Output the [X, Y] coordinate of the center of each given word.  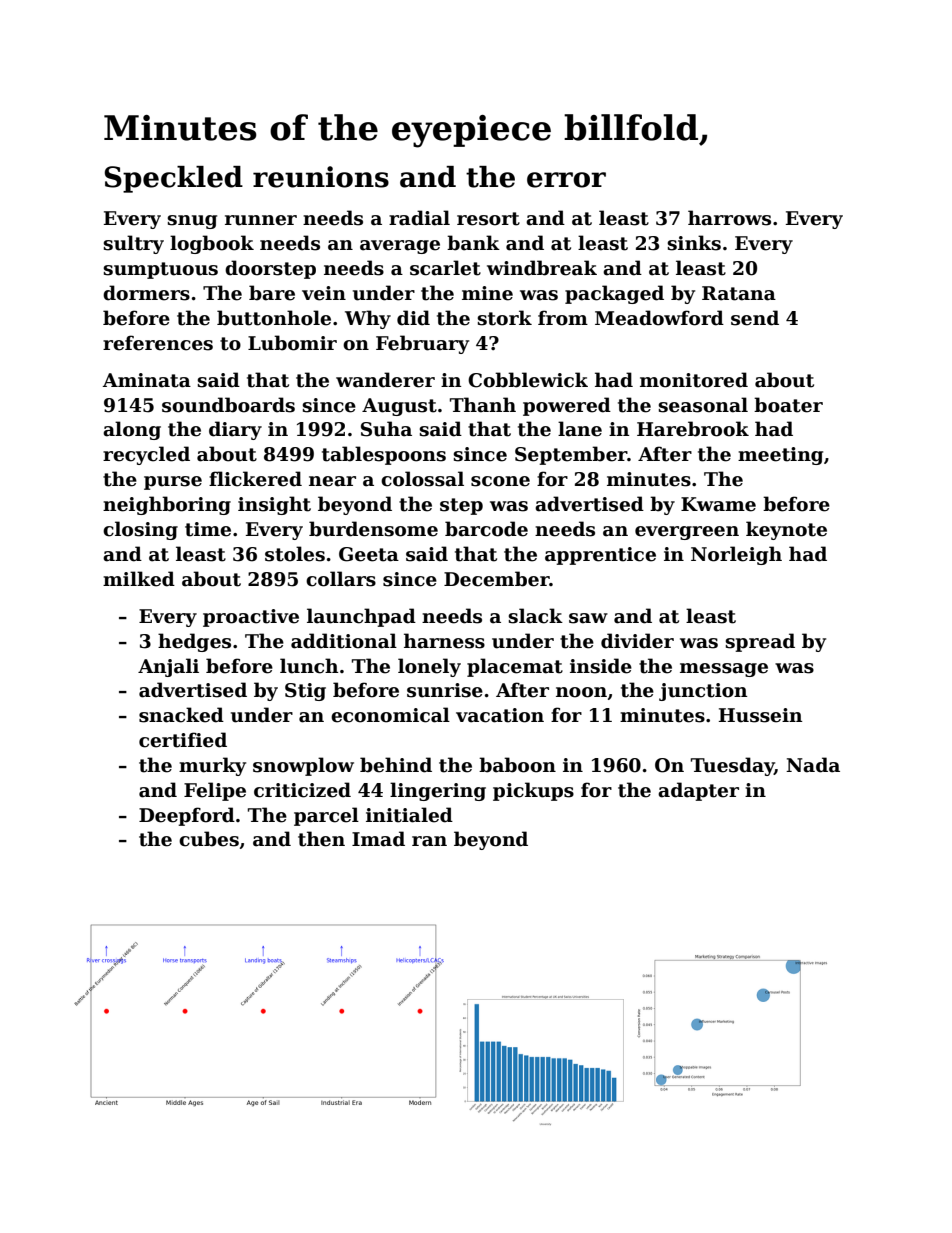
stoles [295, 554]
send [755, 318]
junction [703, 692]
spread [760, 642]
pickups [533, 791]
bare [272, 293]
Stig [305, 692]
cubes [209, 839]
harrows [729, 218]
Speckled [173, 179]
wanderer [385, 380]
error [566, 180]
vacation [500, 715]
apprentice [600, 556]
